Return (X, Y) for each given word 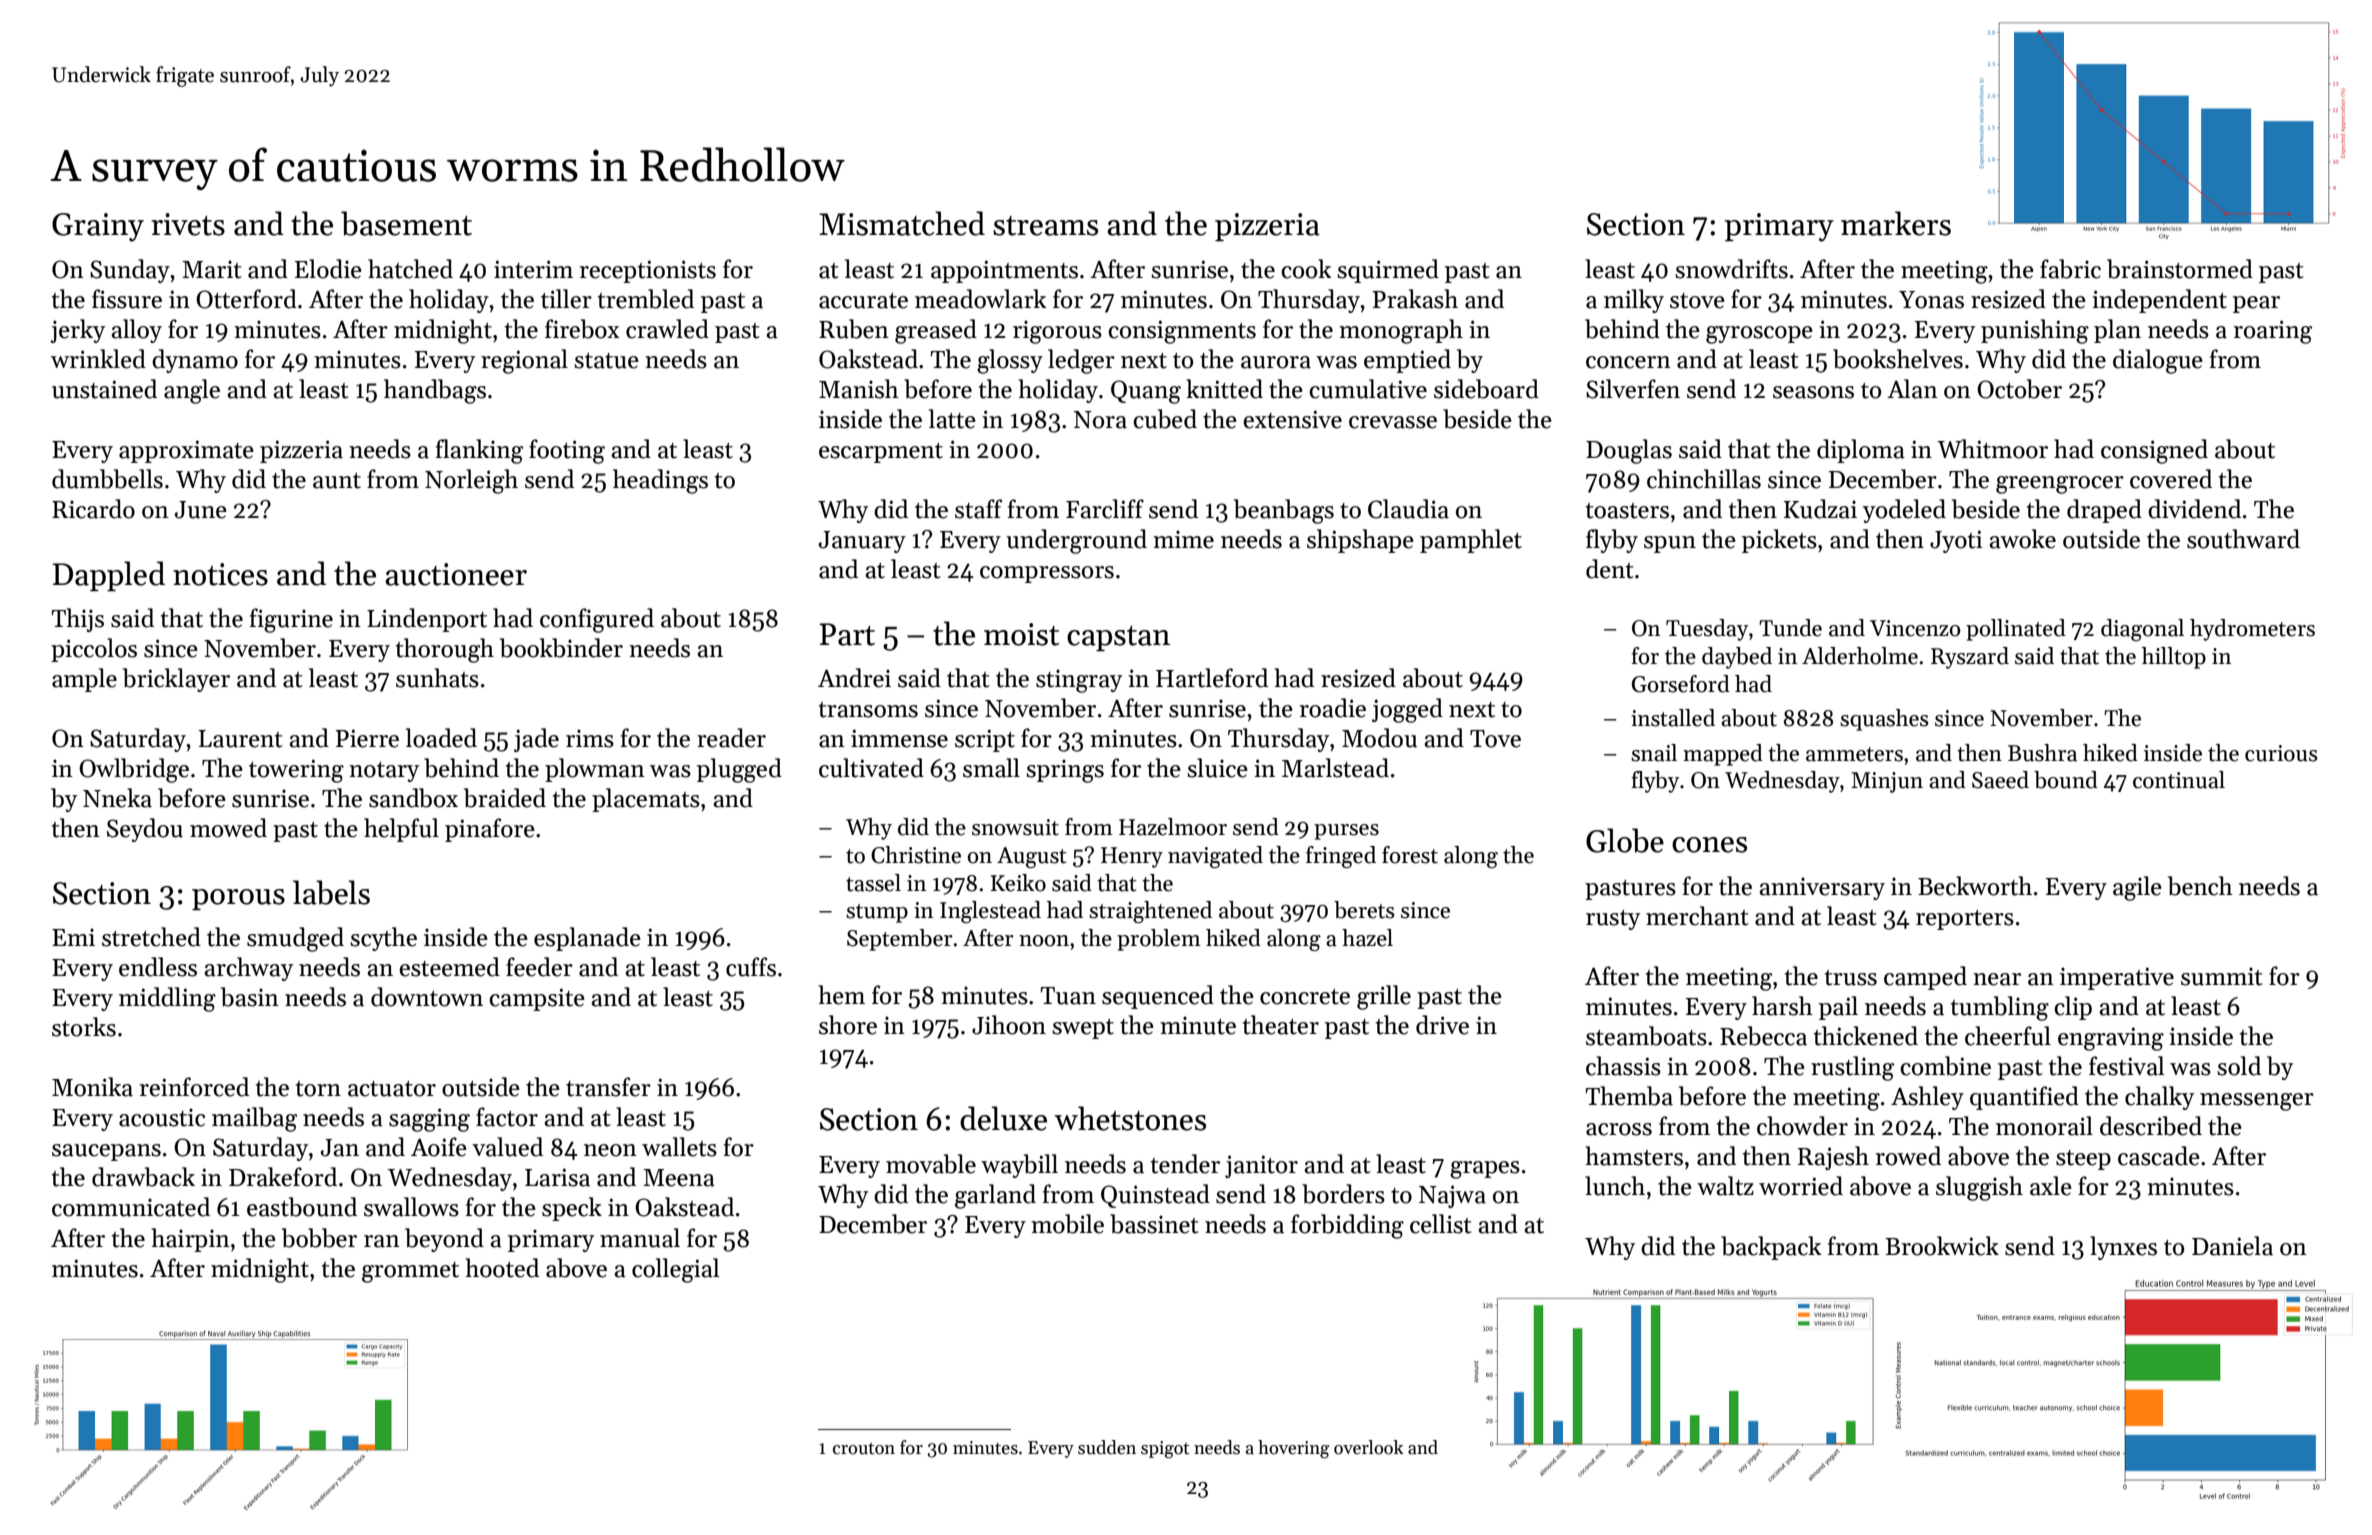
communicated (131, 1207)
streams (1045, 226)
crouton (864, 1449)
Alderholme (1860, 656)
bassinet (1154, 1224)
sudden (1107, 1447)
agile (2137, 888)
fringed (1341, 857)
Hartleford (1212, 678)
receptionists (648, 271)
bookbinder (561, 648)
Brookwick (1942, 1246)
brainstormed (2180, 269)
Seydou (145, 830)
